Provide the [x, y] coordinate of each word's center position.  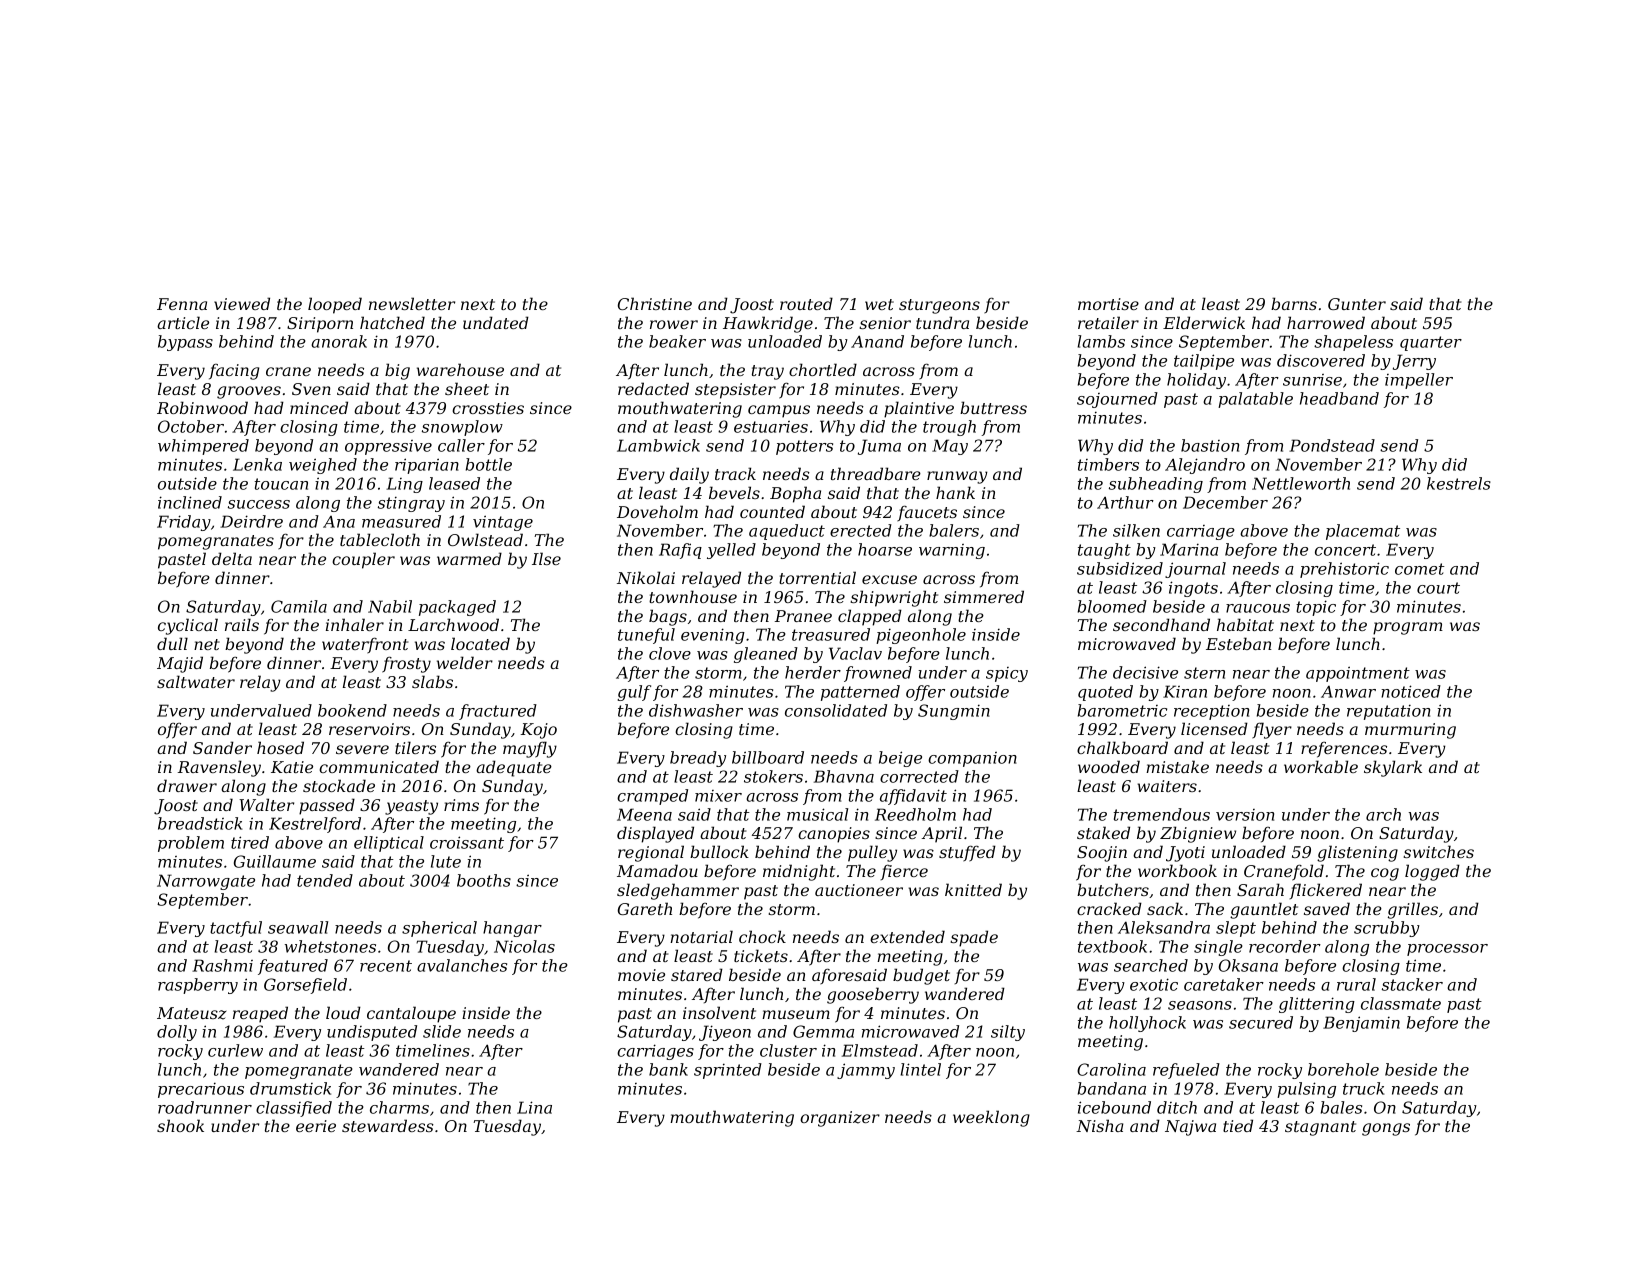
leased [454, 483]
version [1245, 815]
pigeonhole [921, 636]
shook [180, 1125]
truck [1364, 1088]
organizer [840, 1119]
